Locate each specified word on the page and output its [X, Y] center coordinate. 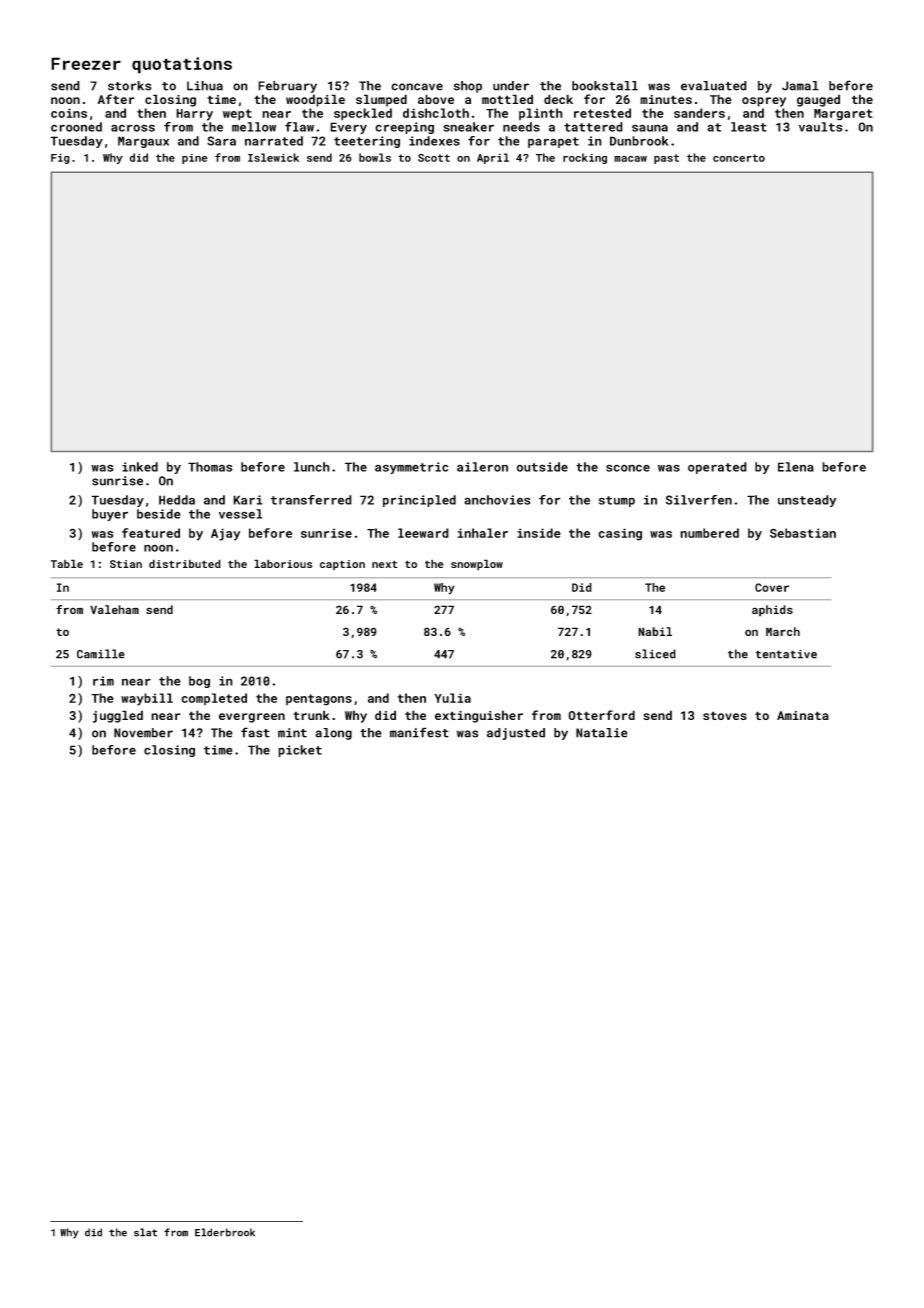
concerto [739, 158]
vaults [821, 127]
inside [539, 533]
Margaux [143, 142]
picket [300, 751]
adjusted [516, 734]
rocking [585, 158]
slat [145, 1232]
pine [195, 159]
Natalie [602, 733]
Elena [796, 467]
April [493, 158]
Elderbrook [225, 1232]
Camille [101, 654]
